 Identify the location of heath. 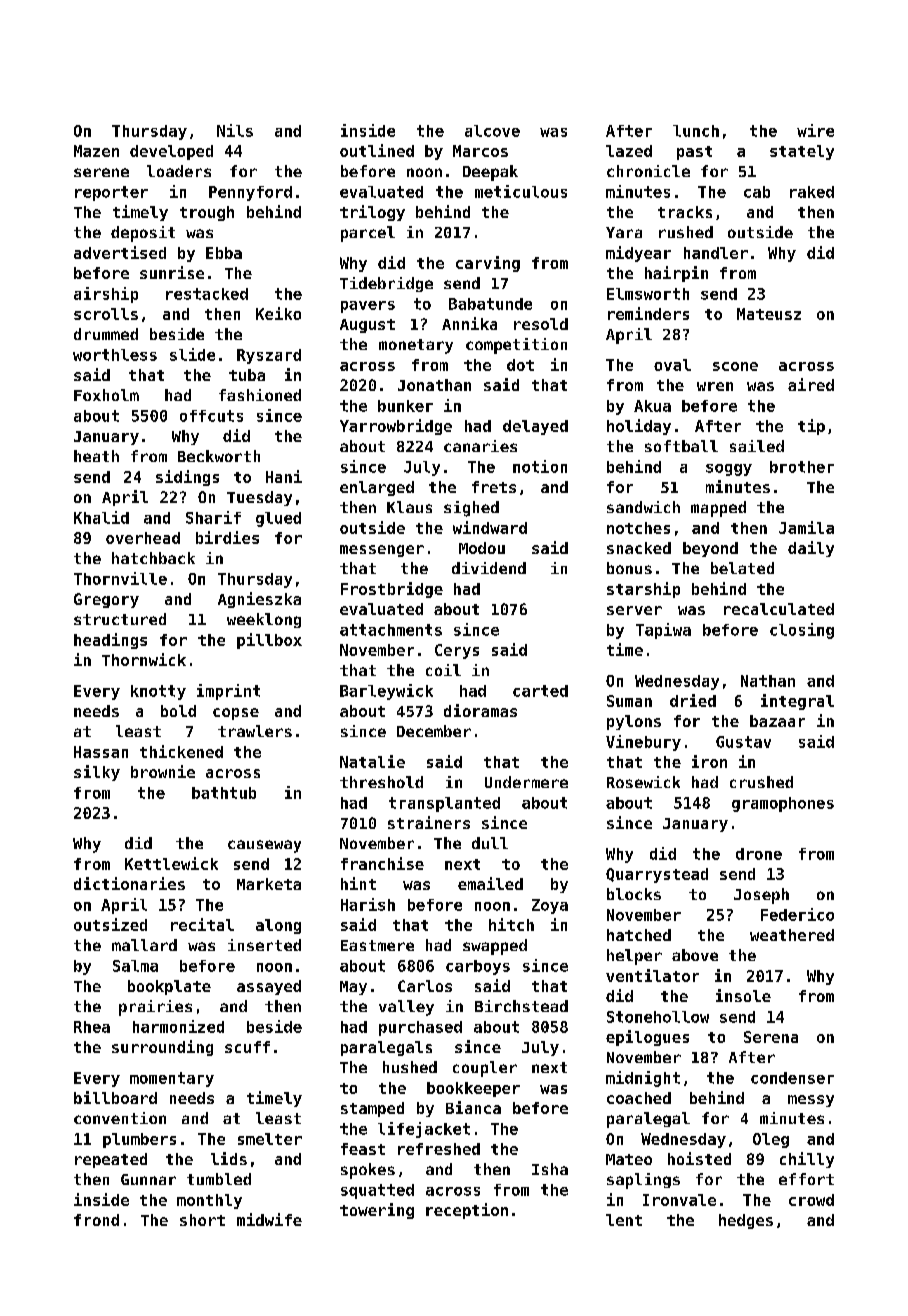
(96, 456).
